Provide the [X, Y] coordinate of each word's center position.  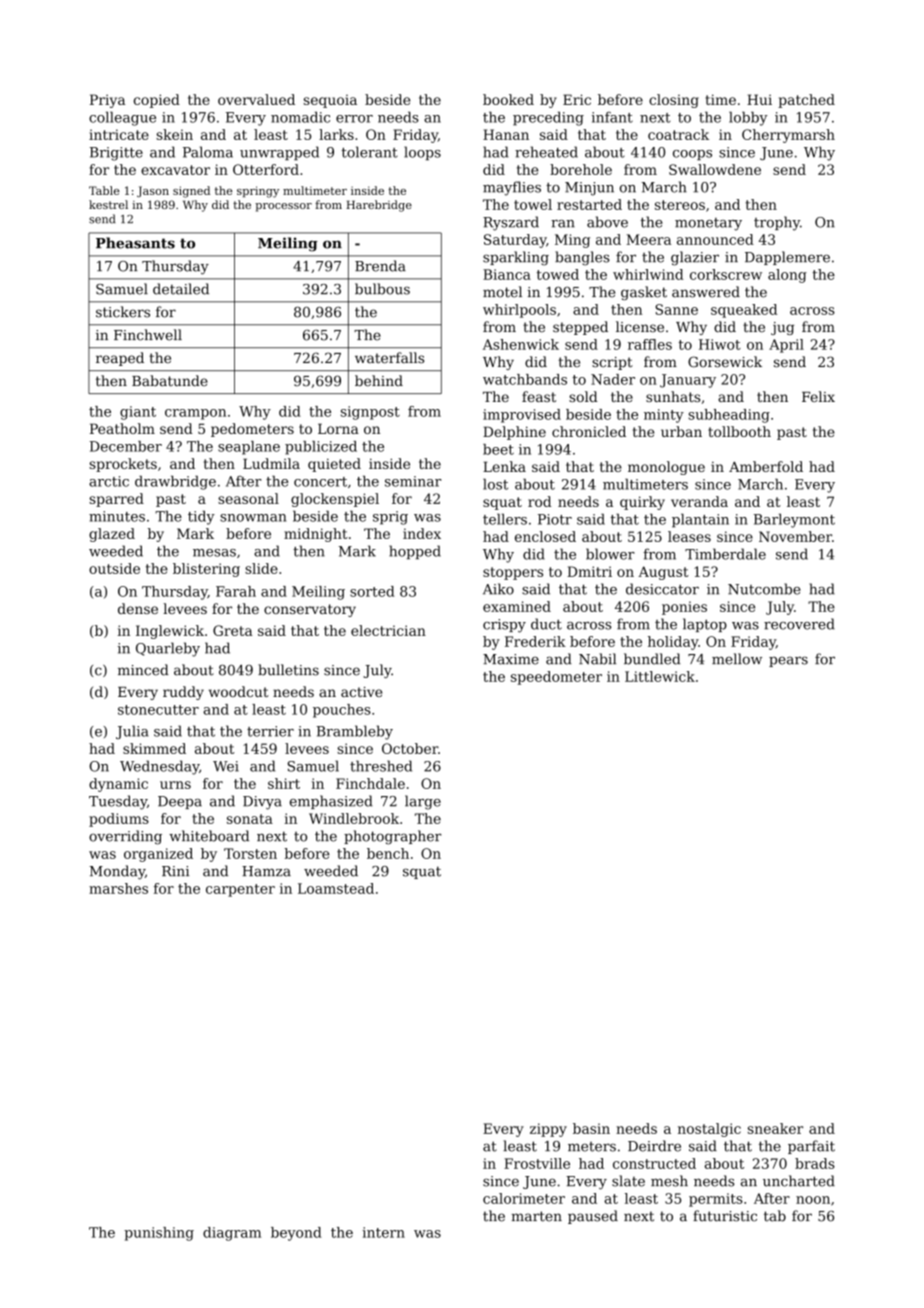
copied [157, 101]
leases [689, 536]
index [422, 533]
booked [508, 99]
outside [114, 568]
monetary [708, 224]
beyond [296, 1234]
